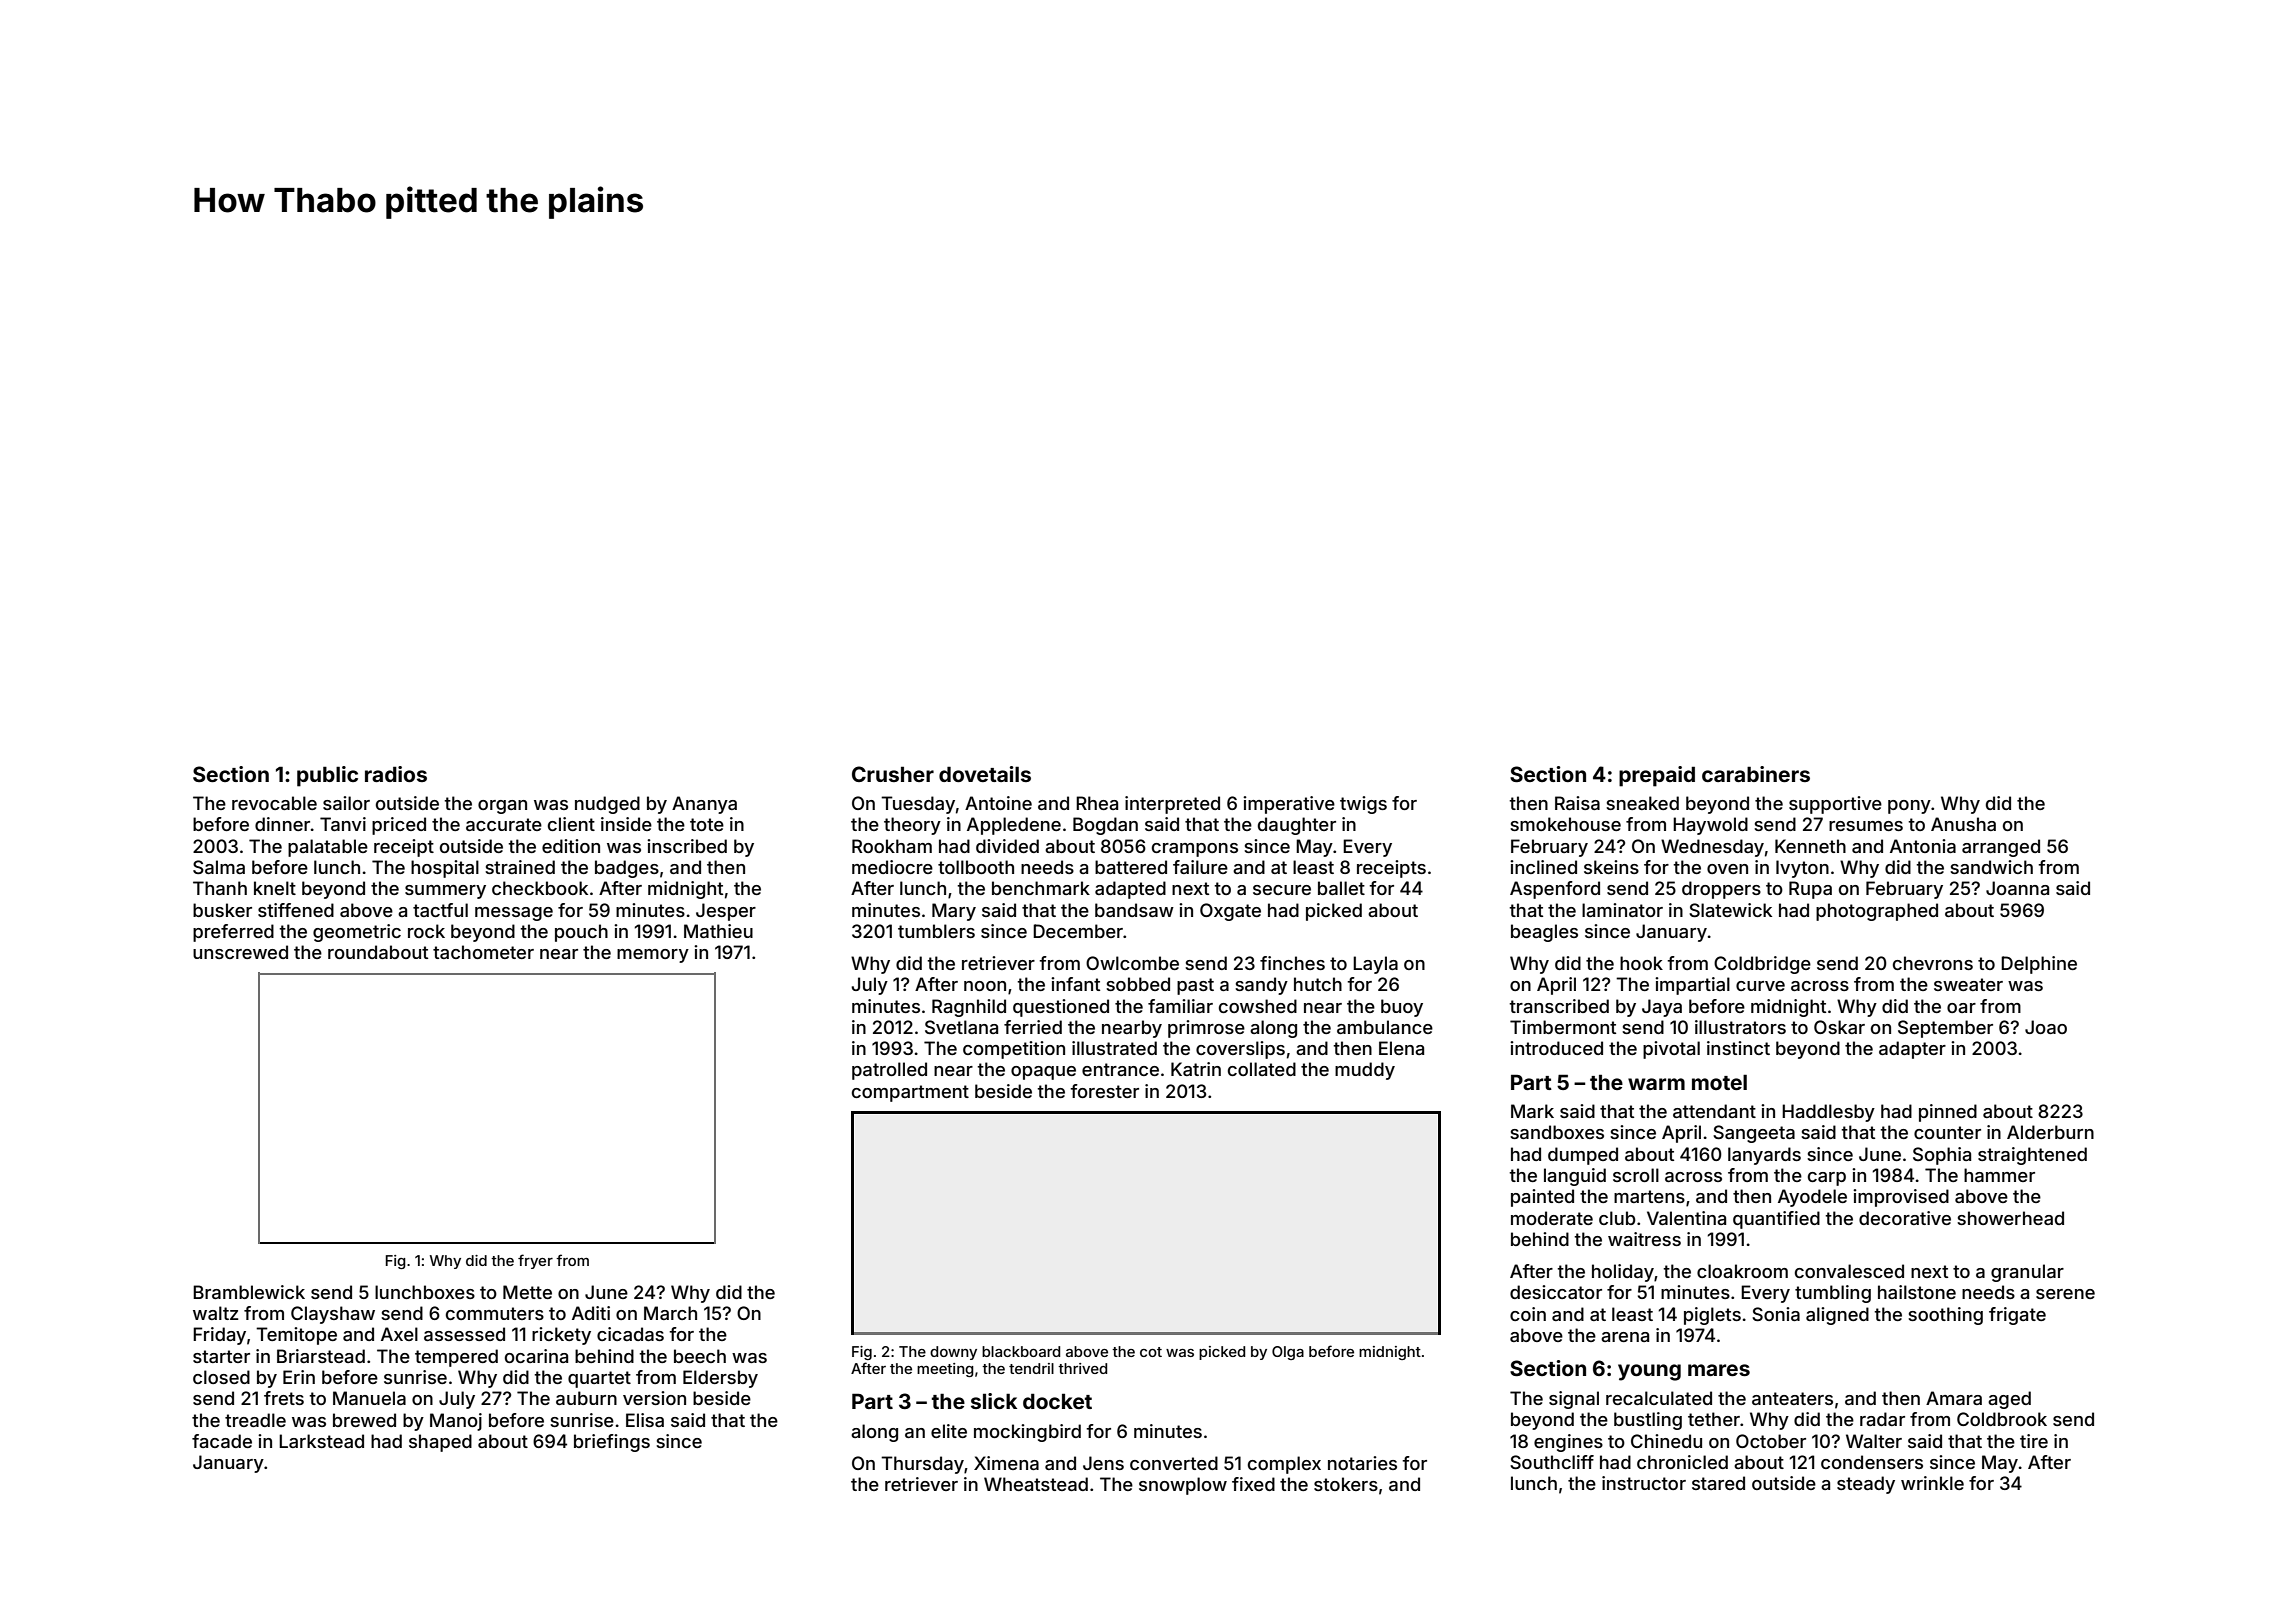  What do you see at coordinates (1636, 1175) in the page?
I see `scroll` at bounding box center [1636, 1175].
